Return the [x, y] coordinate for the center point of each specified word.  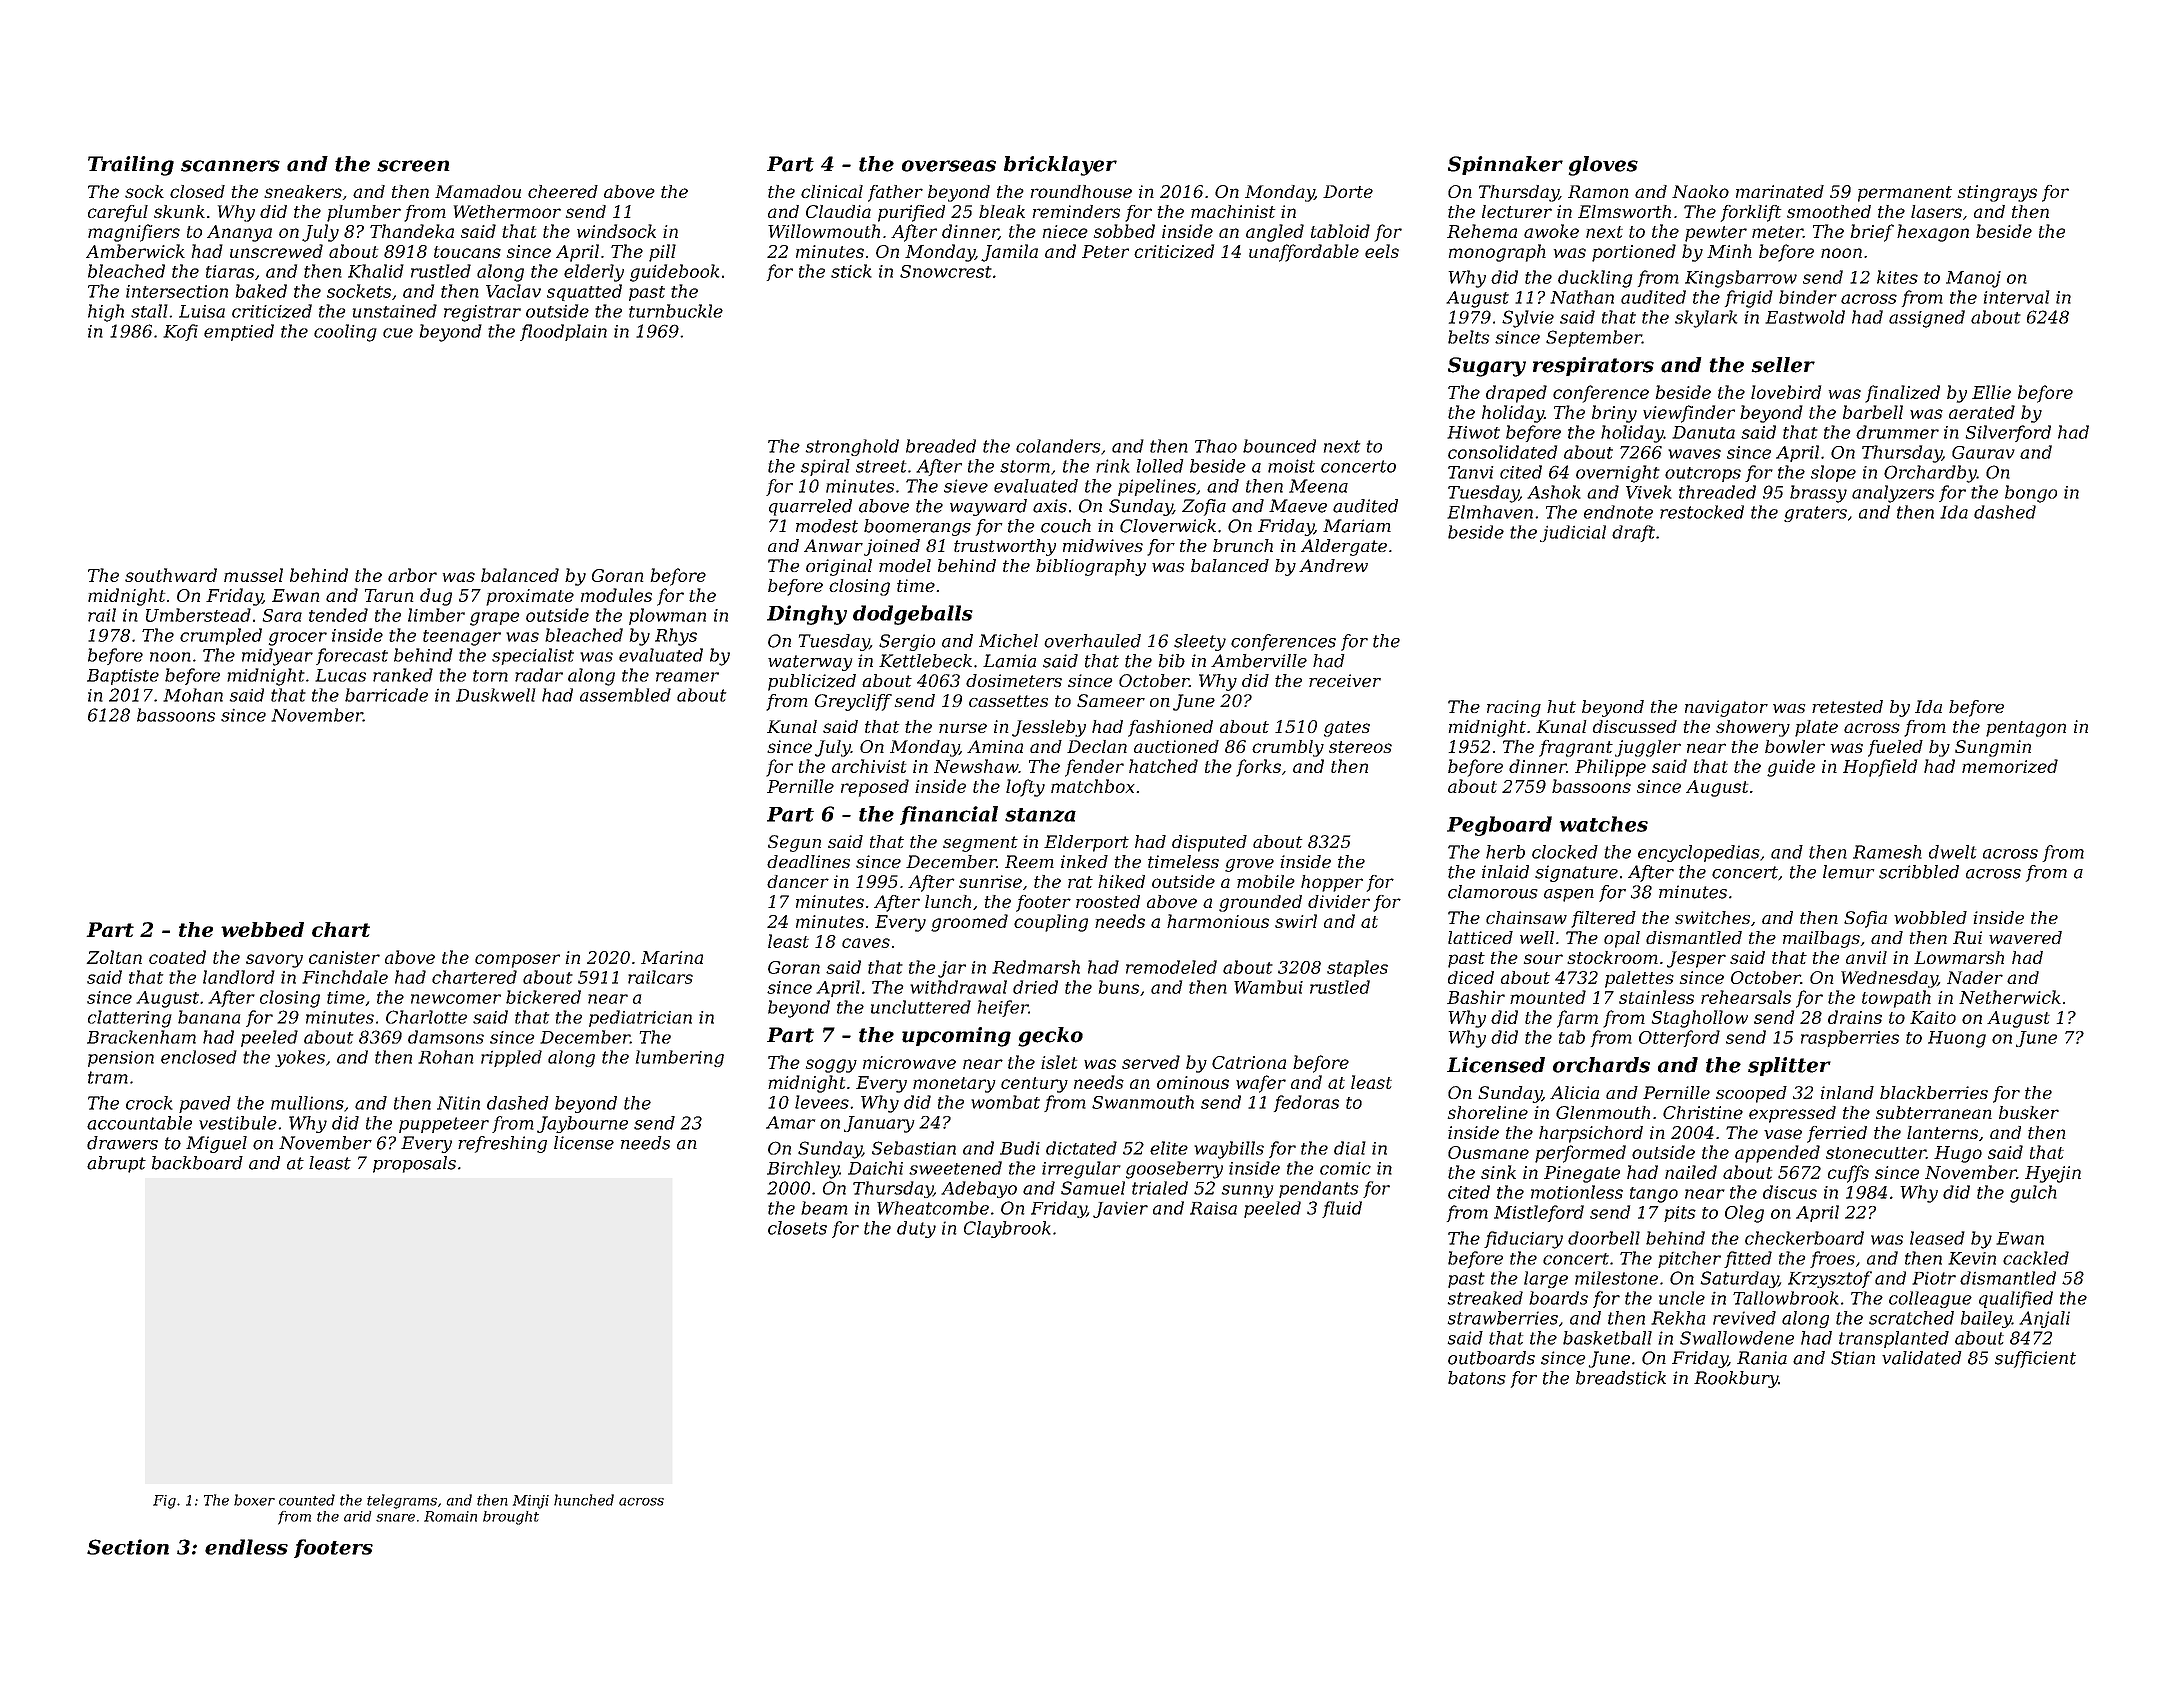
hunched [584, 1500]
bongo [2031, 494]
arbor [412, 575]
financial [949, 815]
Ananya [239, 233]
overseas [949, 166]
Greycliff [853, 702]
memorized [2010, 766]
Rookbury [1736, 1379]
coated [177, 957]
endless [246, 1547]
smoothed [1829, 211]
